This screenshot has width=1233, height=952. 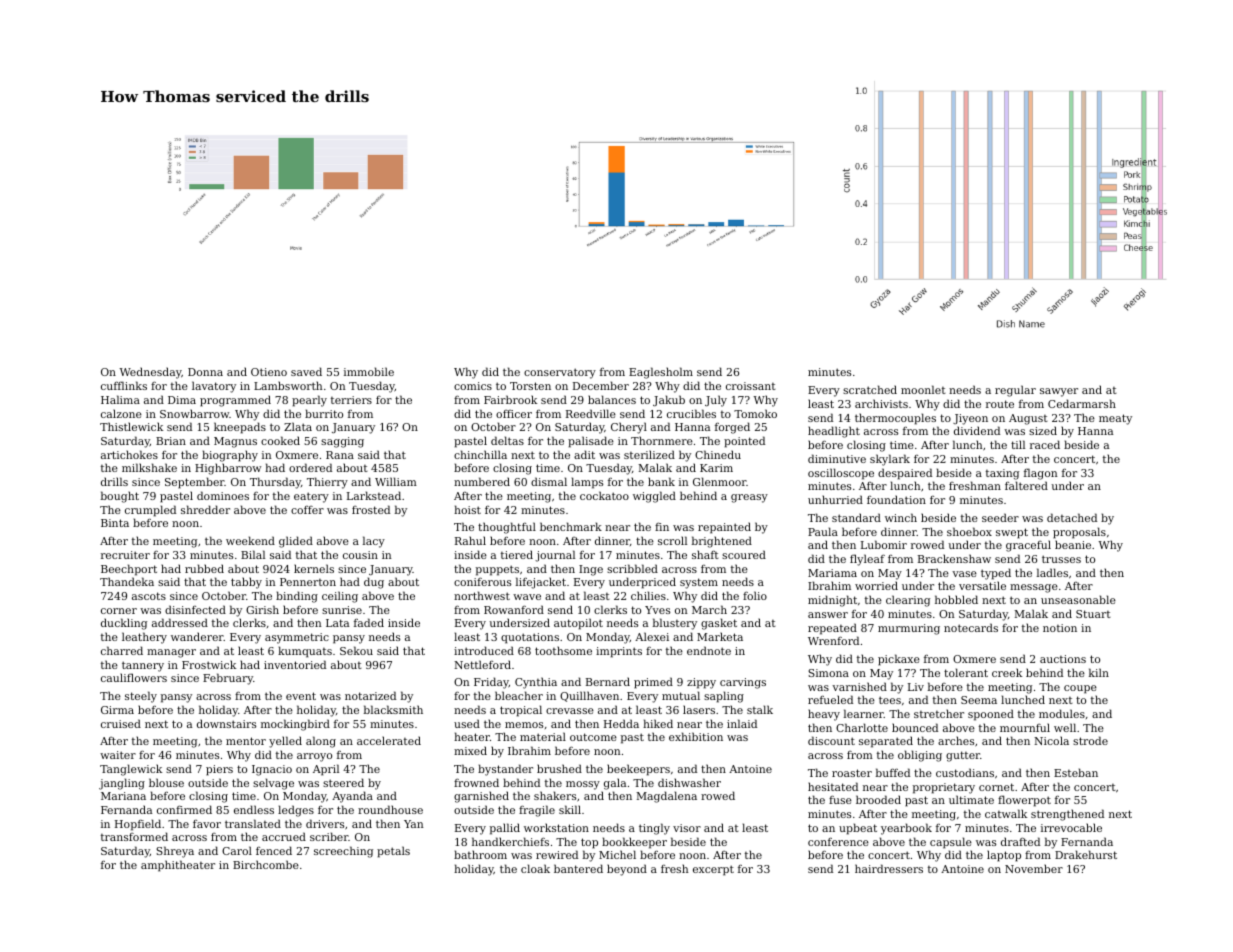 I want to click on lamps, so click(x=587, y=483).
